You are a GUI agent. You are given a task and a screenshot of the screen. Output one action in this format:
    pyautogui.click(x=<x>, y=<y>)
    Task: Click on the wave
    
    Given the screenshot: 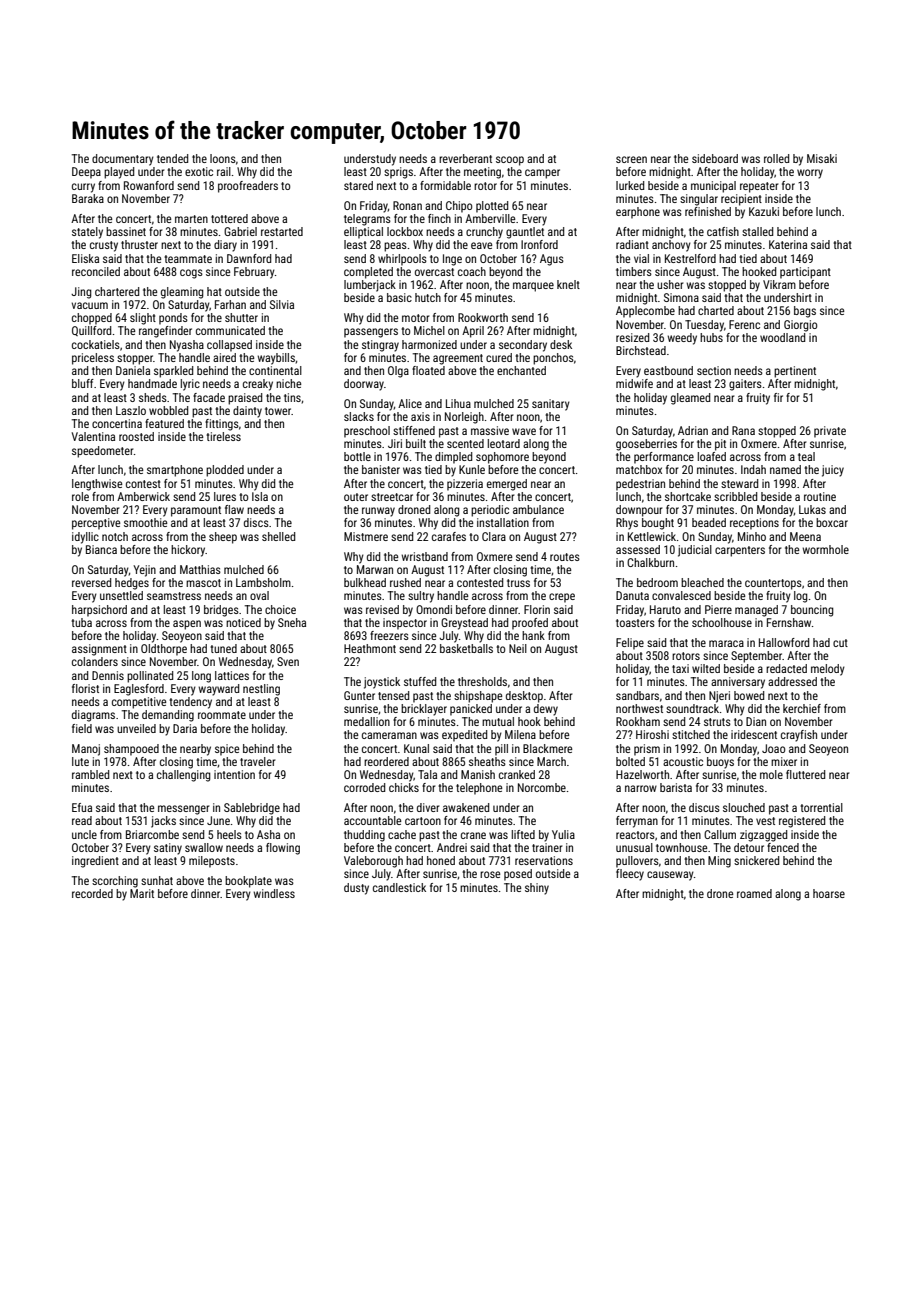 What is the action you would take?
    pyautogui.click(x=524, y=431)
